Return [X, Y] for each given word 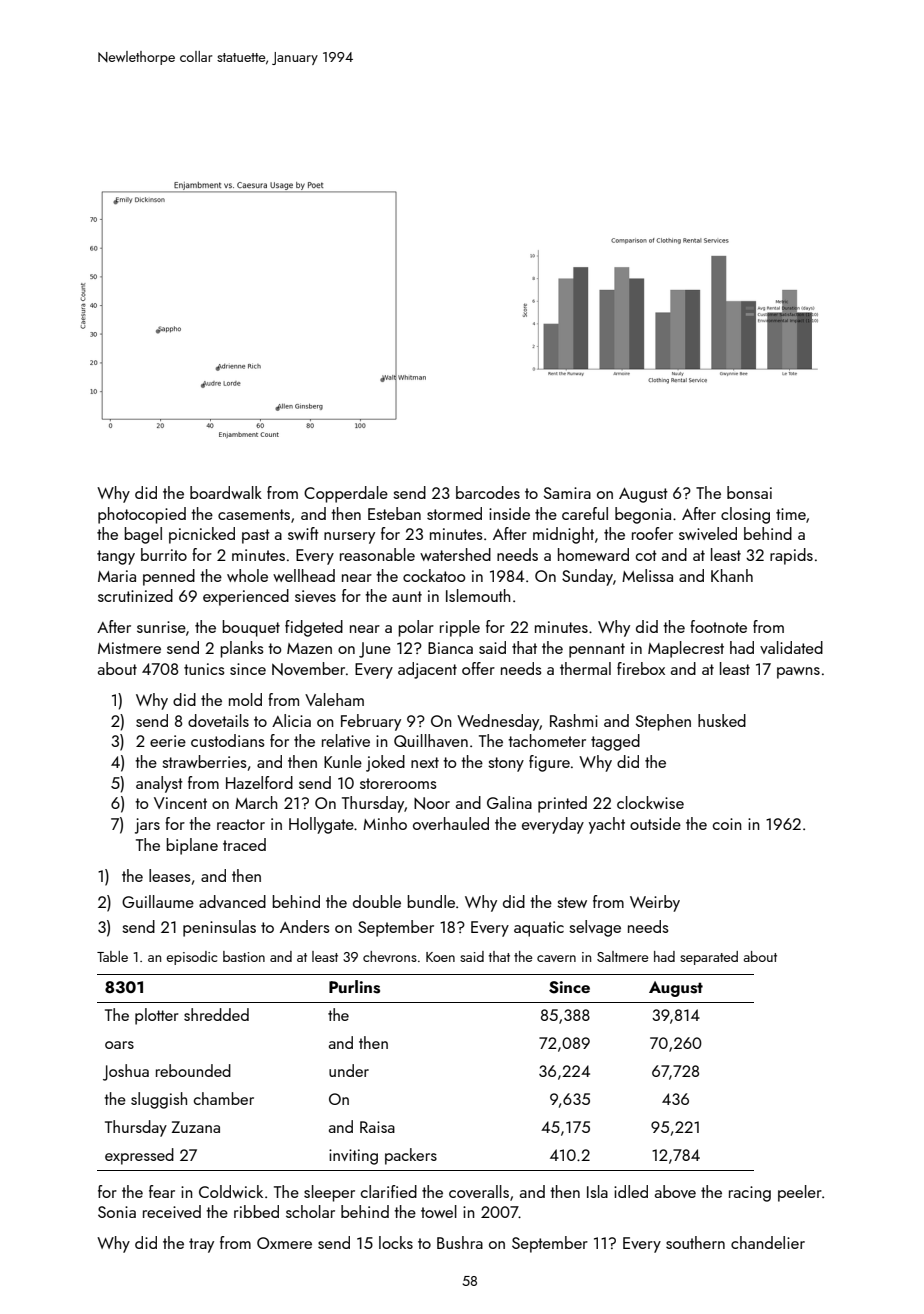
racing [750, 1194]
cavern [556, 958]
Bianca [450, 648]
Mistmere [129, 648]
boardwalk [226, 492]
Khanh [732, 575]
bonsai [749, 492]
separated [709, 958]
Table [112, 956]
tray [201, 1245]
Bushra [460, 1242]
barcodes [488, 492]
